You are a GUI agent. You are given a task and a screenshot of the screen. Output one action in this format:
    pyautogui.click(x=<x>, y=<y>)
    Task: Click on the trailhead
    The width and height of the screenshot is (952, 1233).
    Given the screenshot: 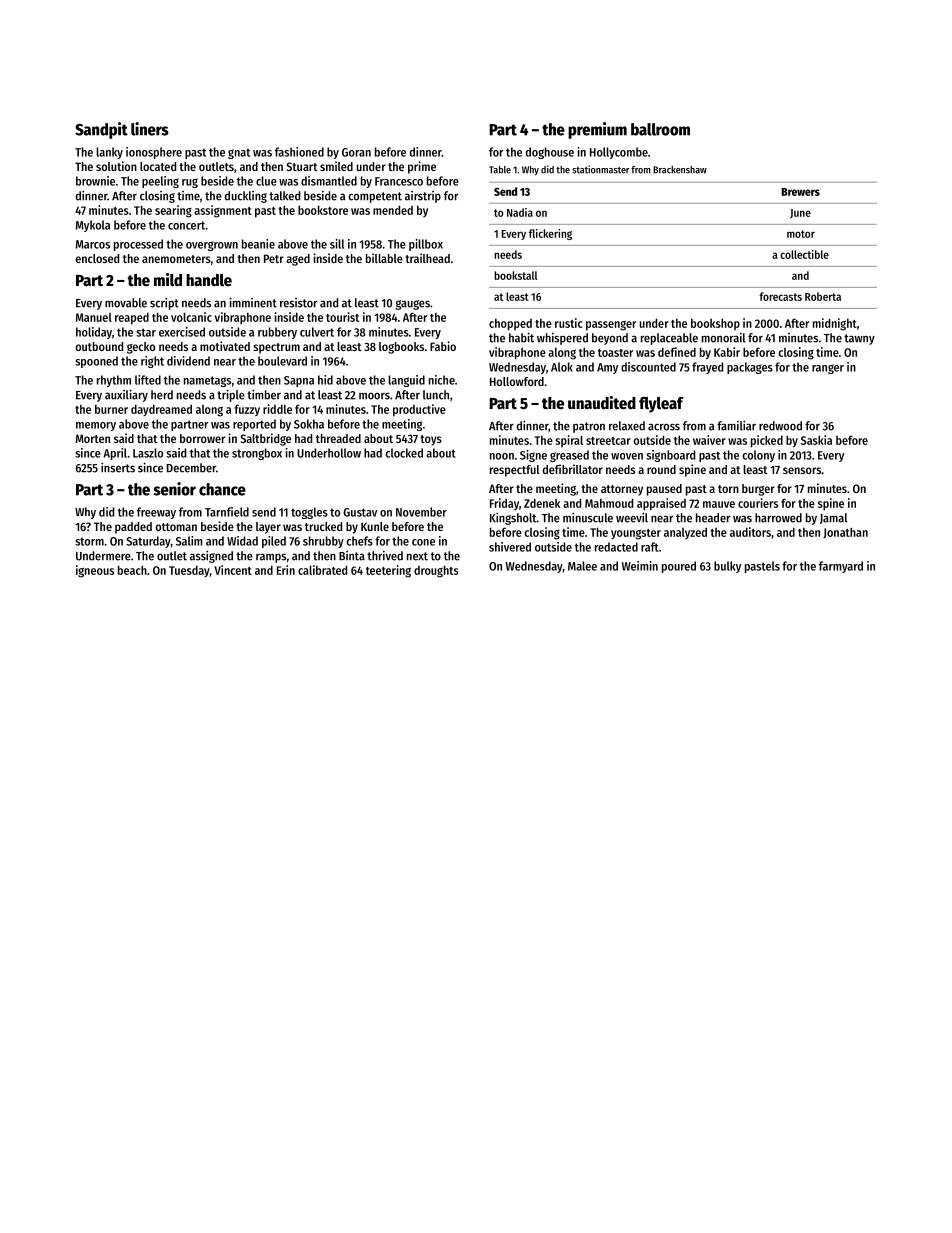 What is the action you would take?
    pyautogui.click(x=427, y=258)
